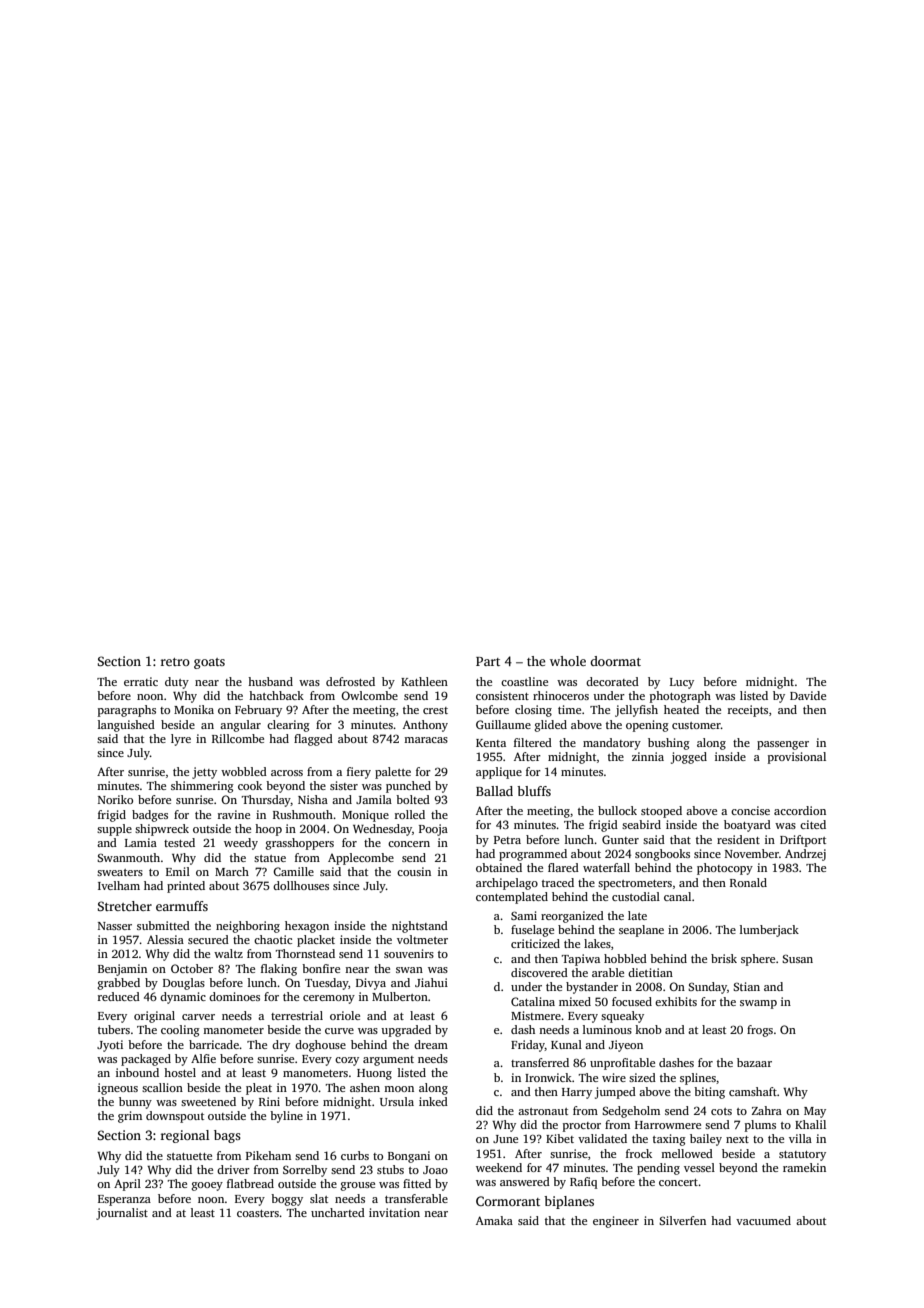 The image size is (924, 1308). What do you see at coordinates (738, 839) in the document?
I see `resident` at bounding box center [738, 839].
